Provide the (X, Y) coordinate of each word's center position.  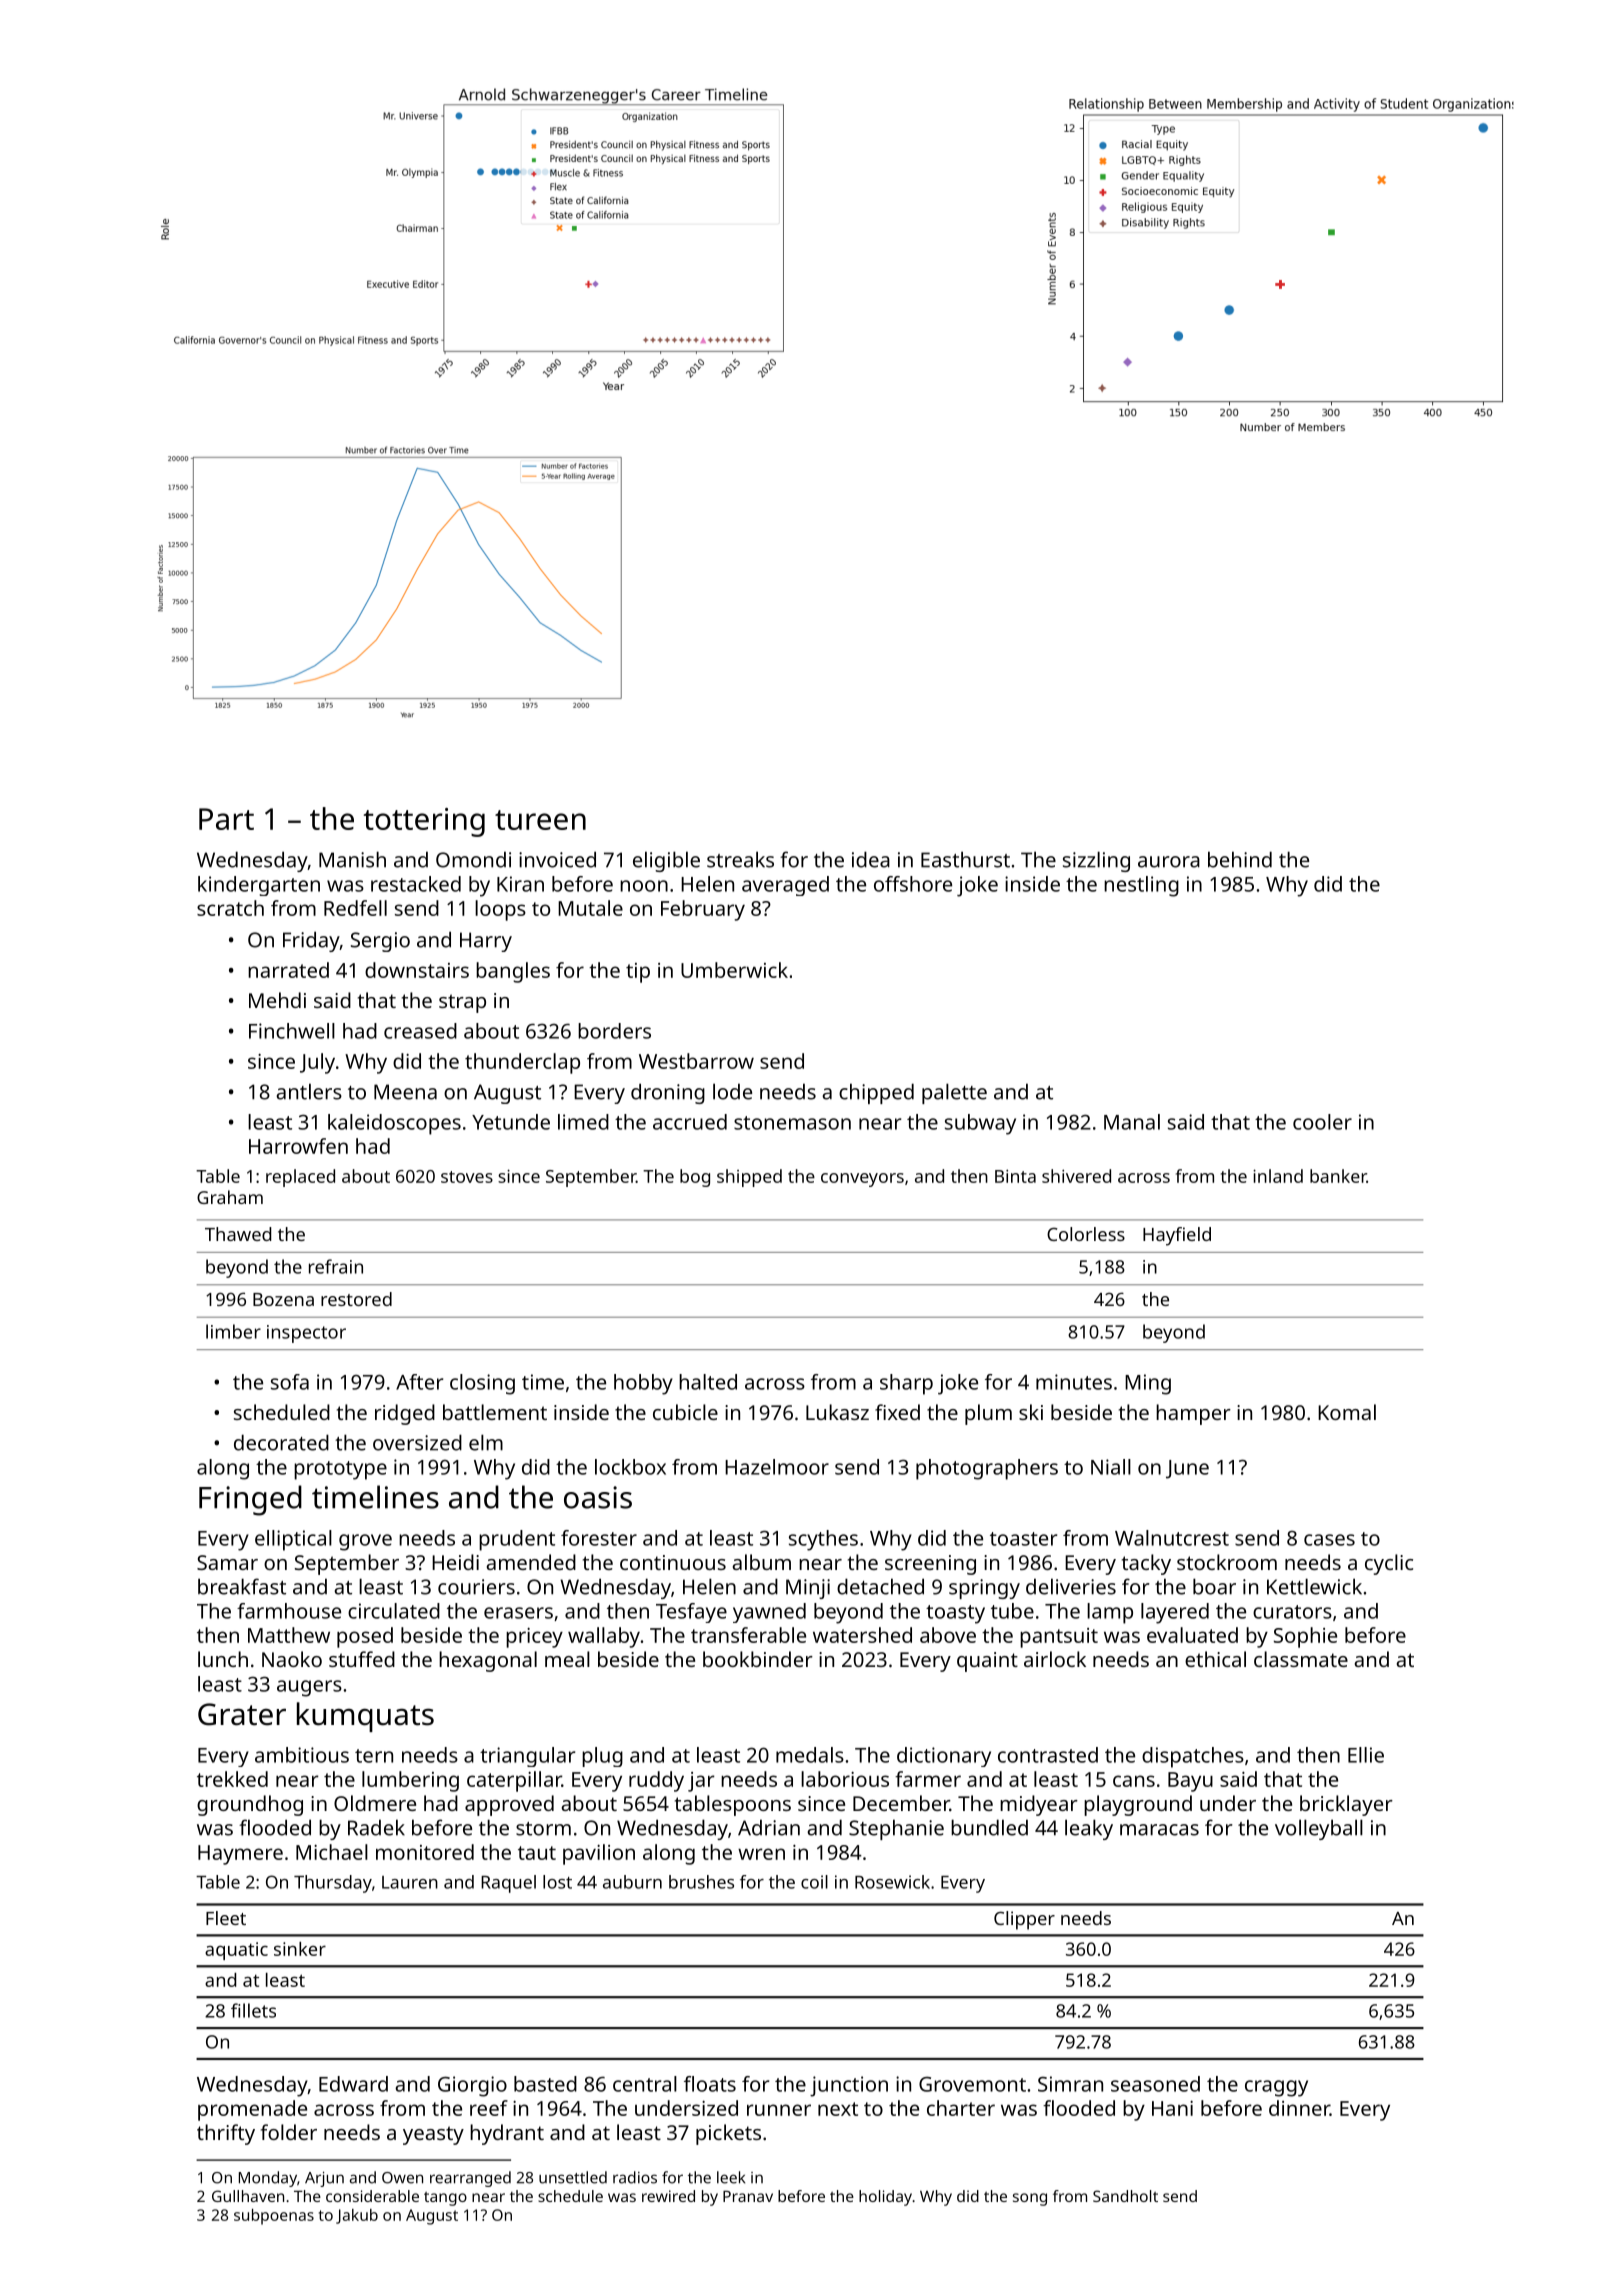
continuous (673, 1562)
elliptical (293, 1540)
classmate (1301, 1659)
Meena (405, 1092)
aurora (1169, 862)
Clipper (1024, 1920)
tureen (540, 820)
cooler (1322, 1122)
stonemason (792, 1123)
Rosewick (892, 1882)
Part (226, 819)
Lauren (410, 1882)
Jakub (357, 2216)
